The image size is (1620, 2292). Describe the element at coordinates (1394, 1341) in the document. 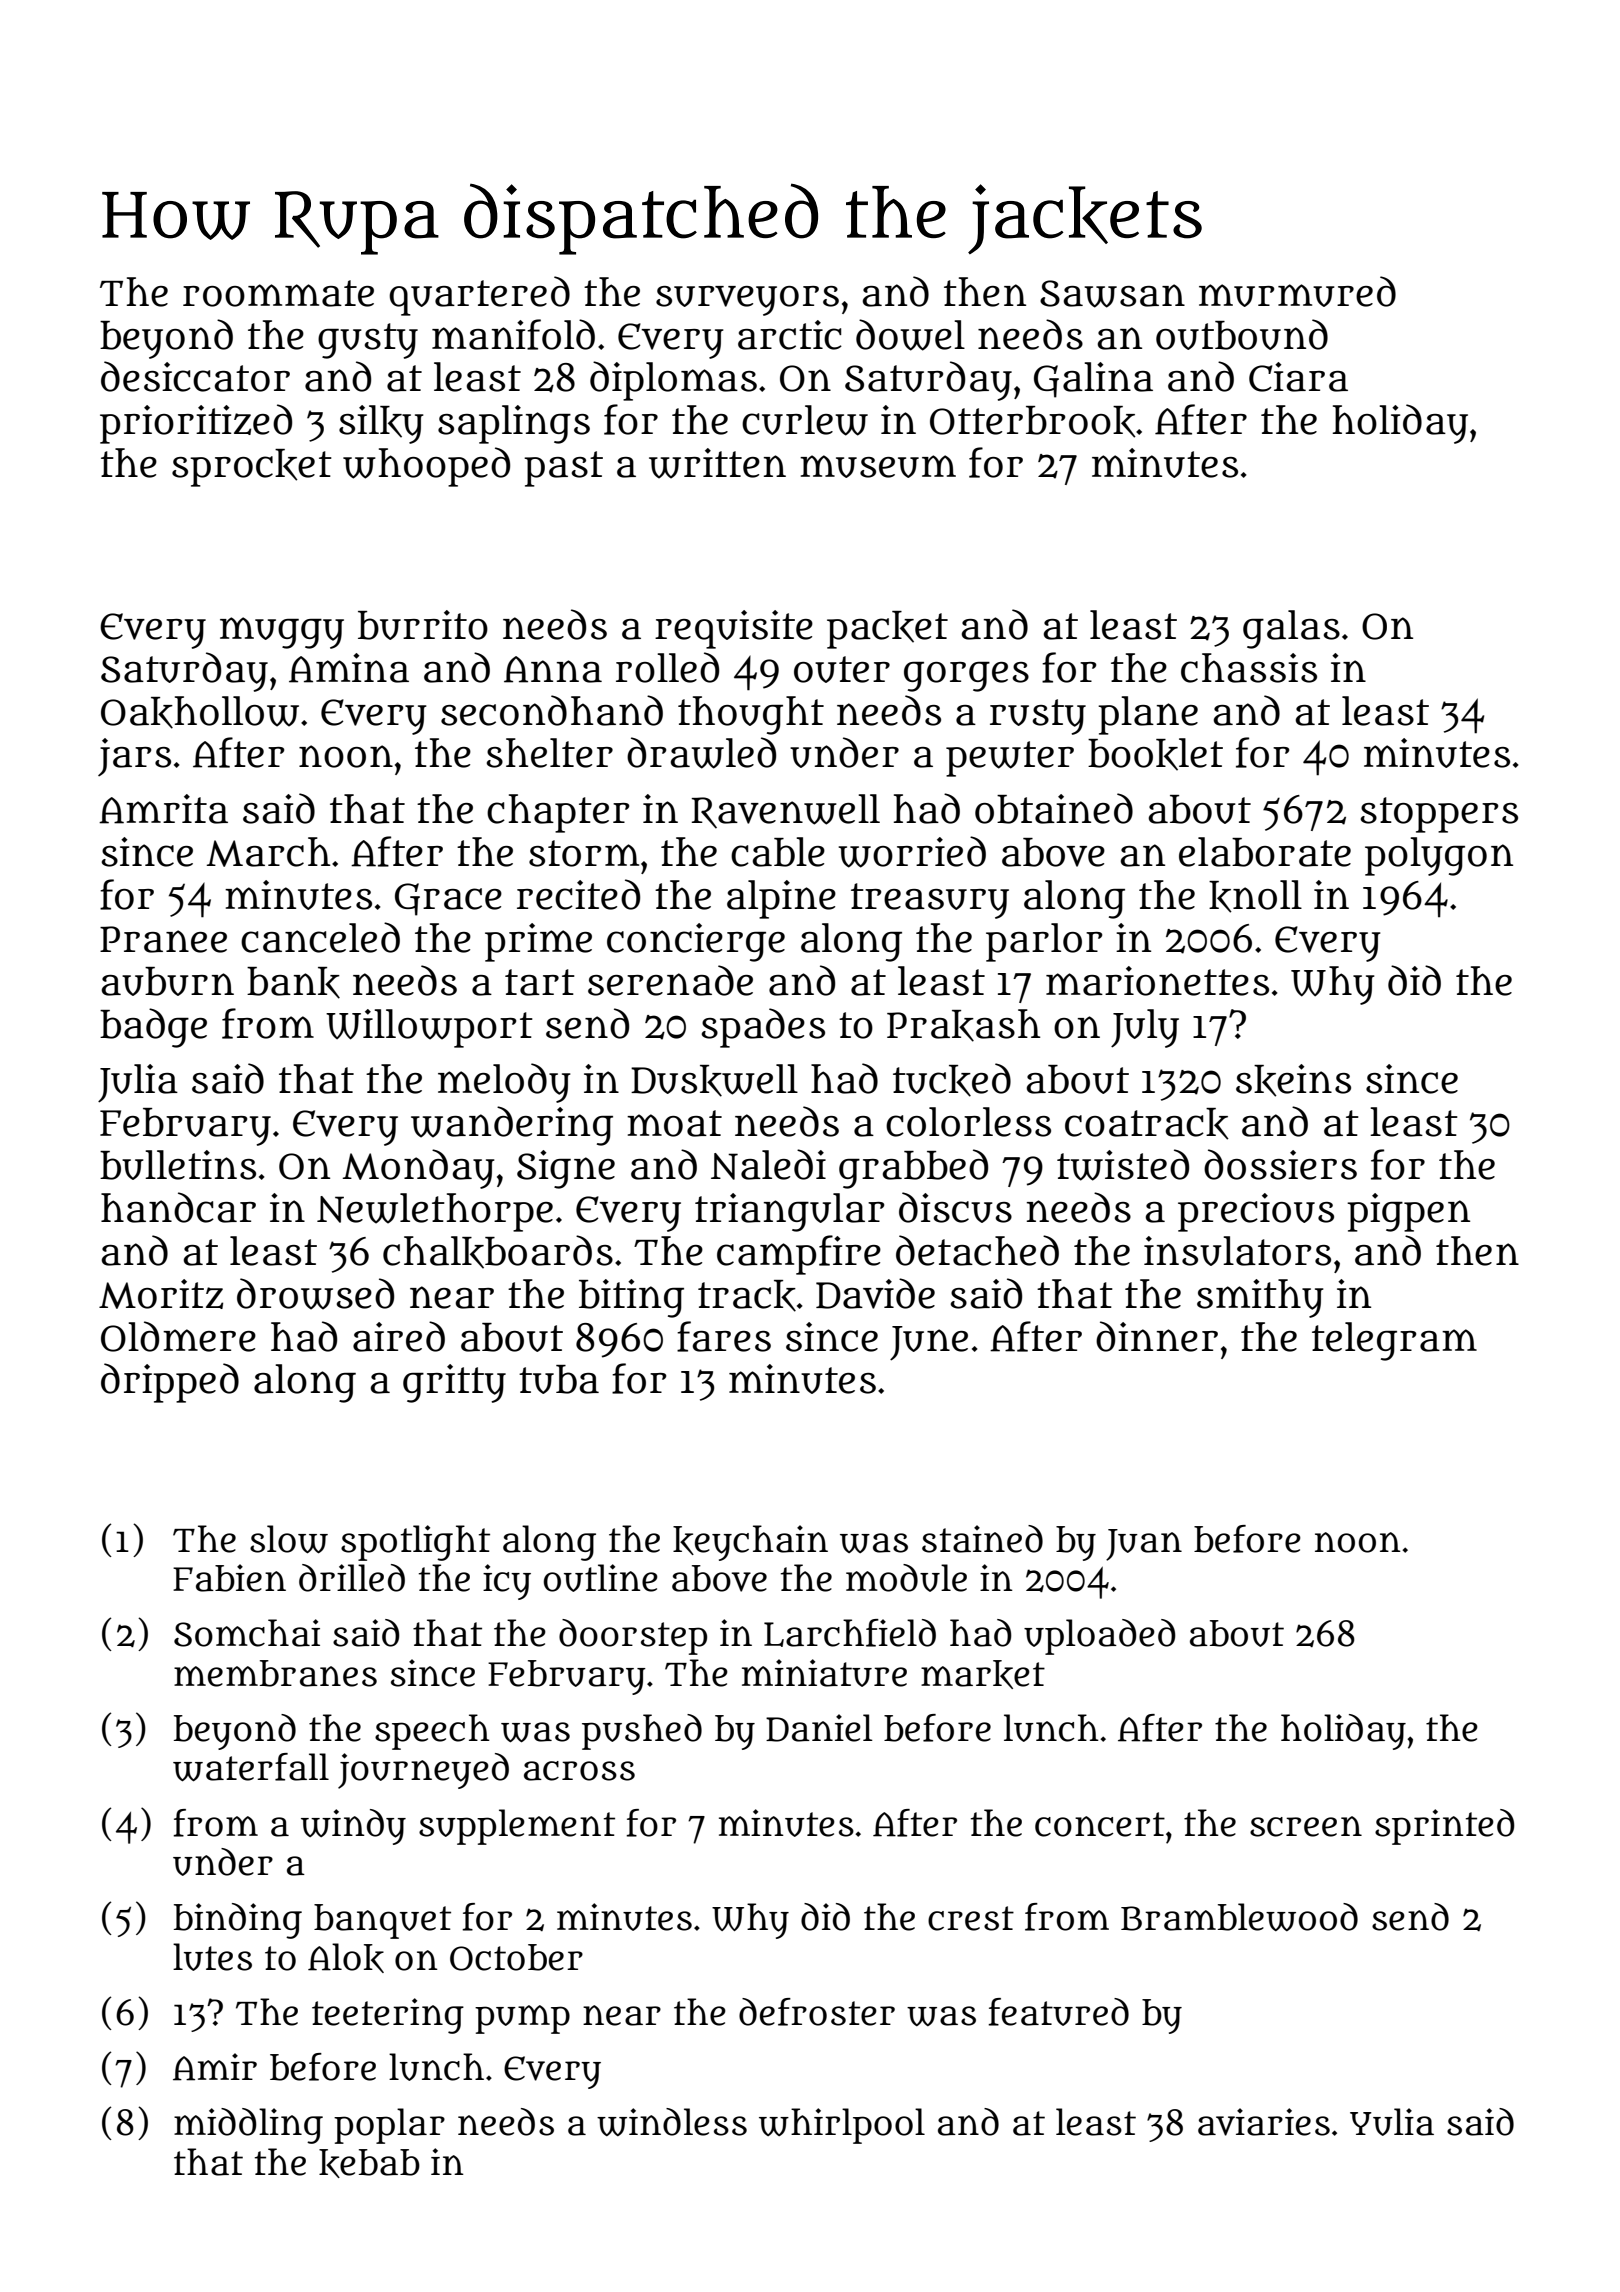

I see `telegram` at that location.
